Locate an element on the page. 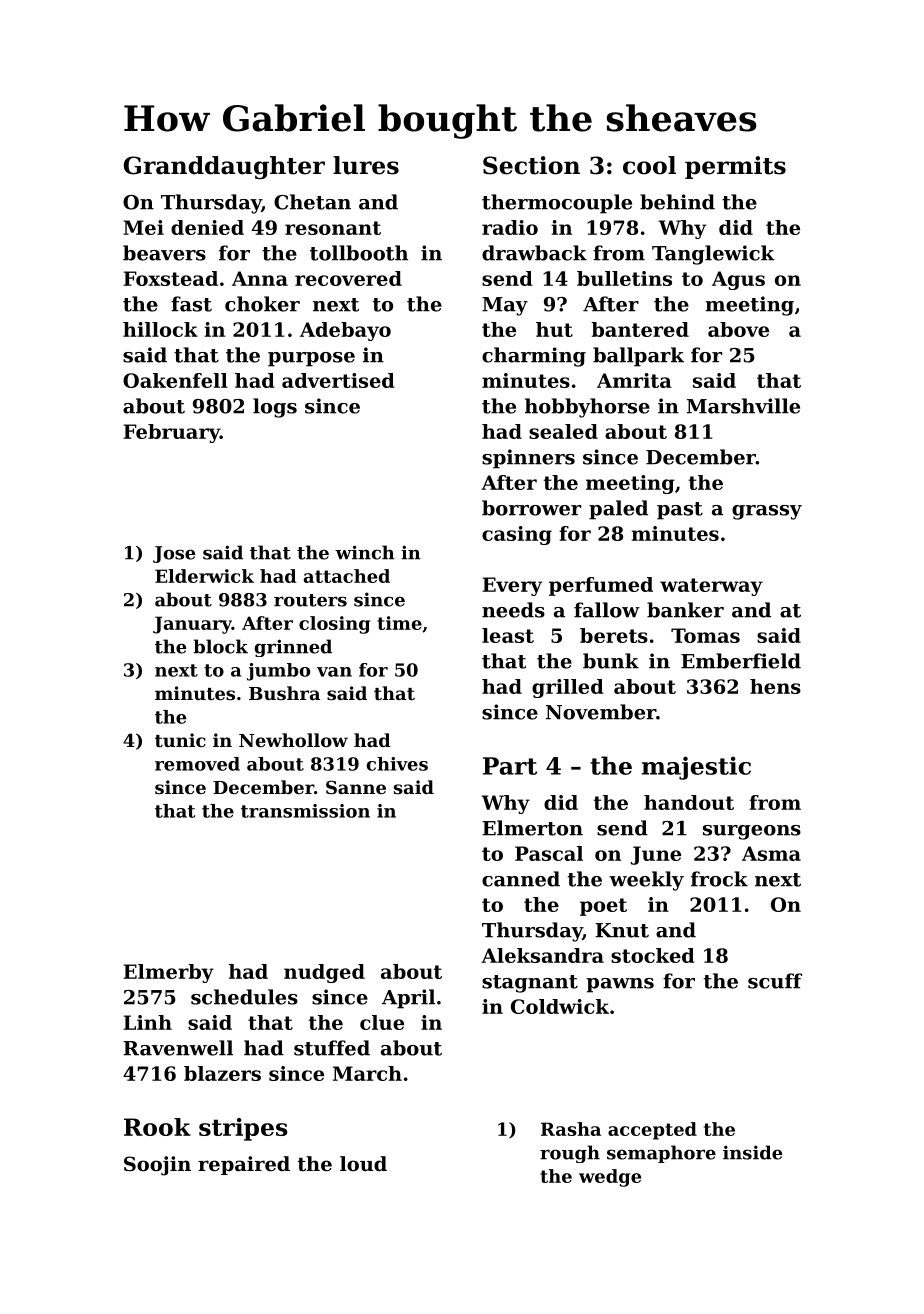 This document has width=924, height=1314. Pascal is located at coordinates (549, 853).
